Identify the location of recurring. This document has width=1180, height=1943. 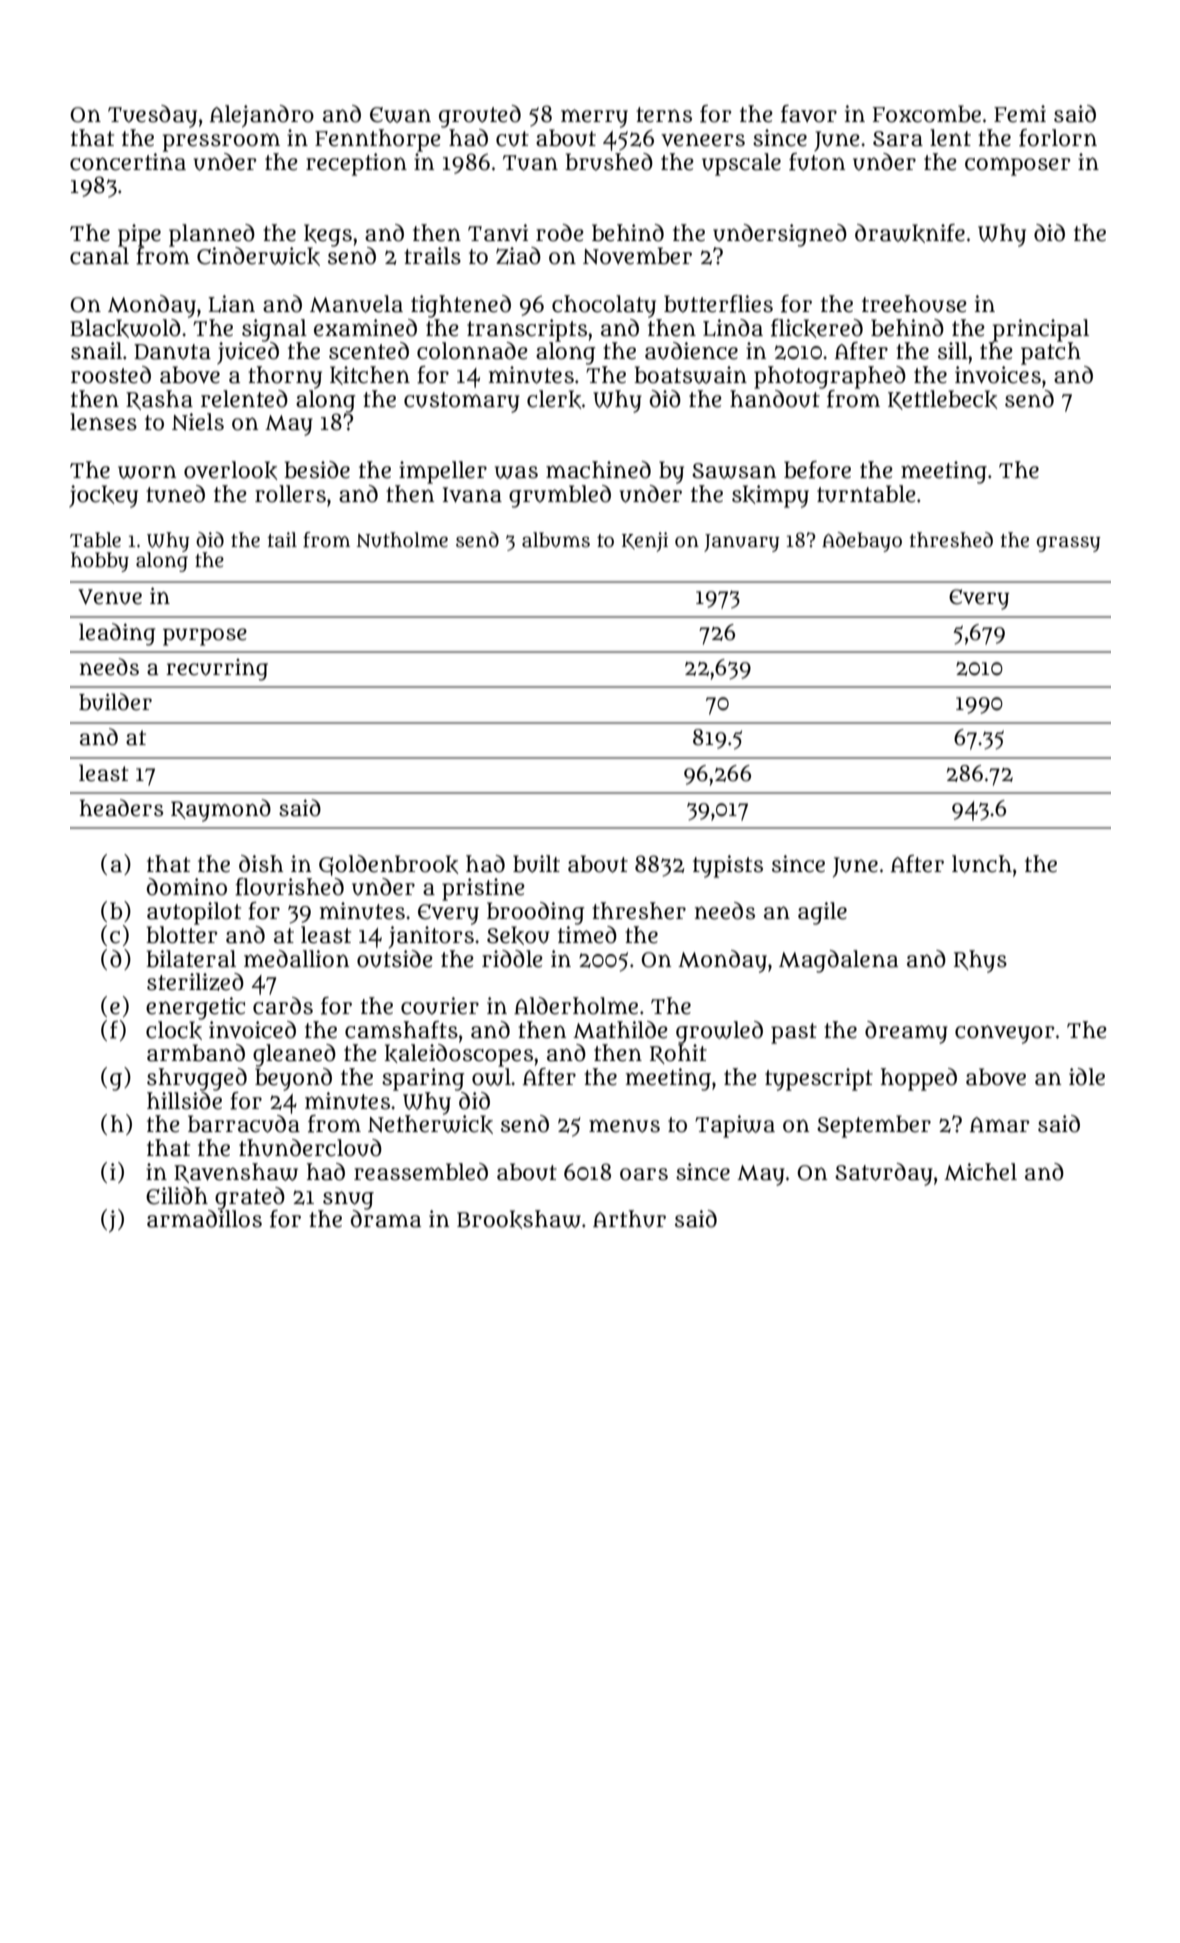
(217, 670).
